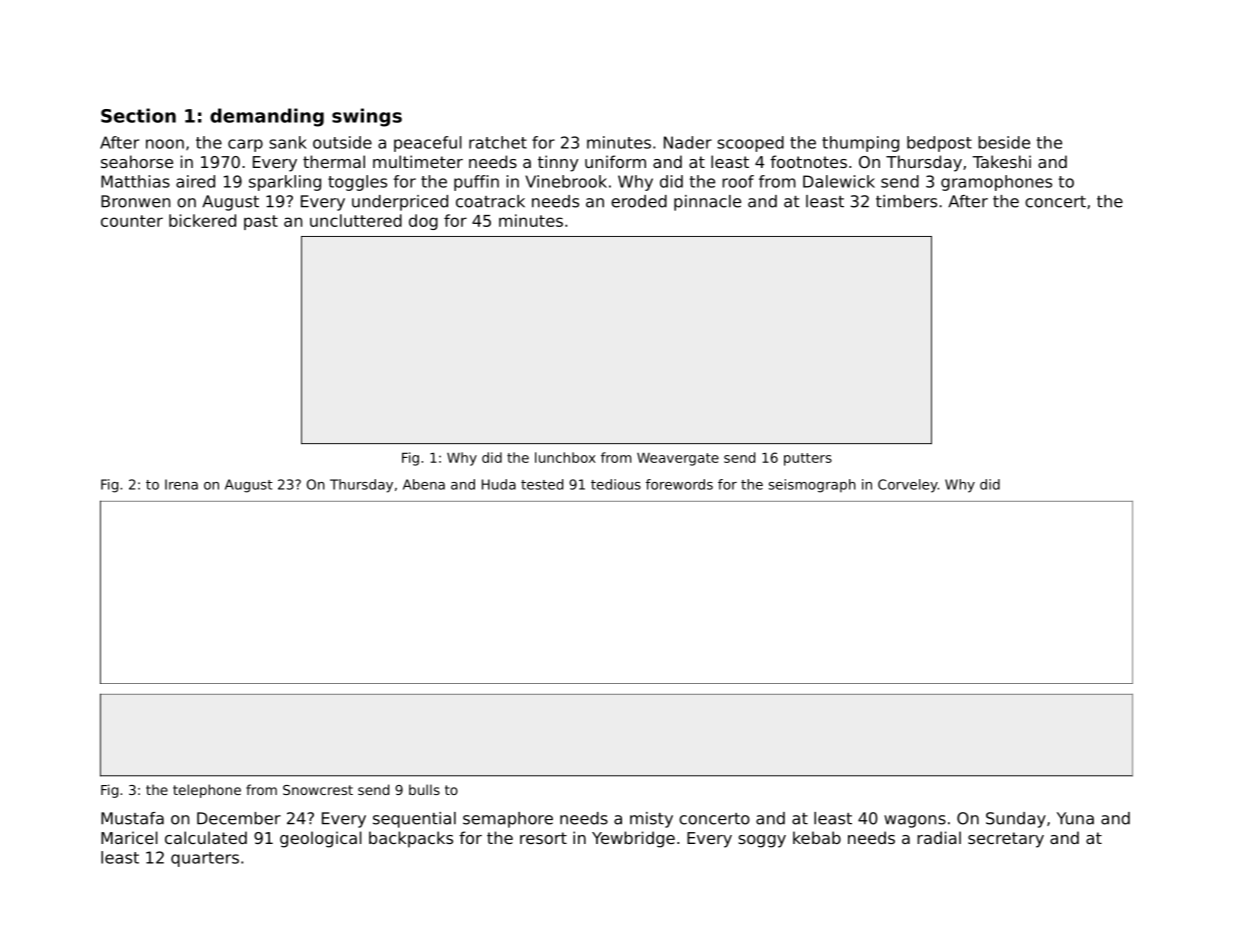  I want to click on timbers, so click(906, 201).
